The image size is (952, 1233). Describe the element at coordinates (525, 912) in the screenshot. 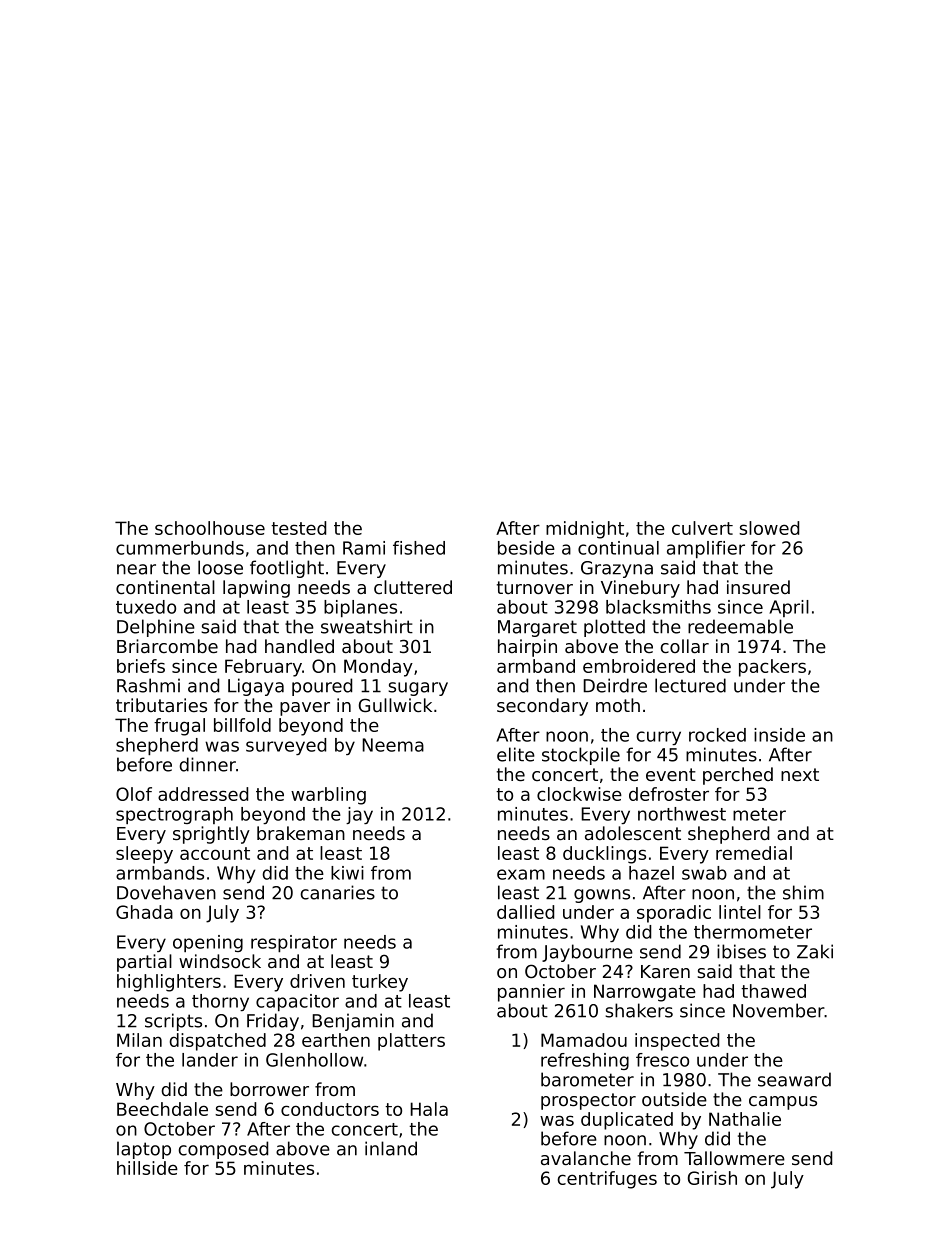

I see `dallied` at that location.
